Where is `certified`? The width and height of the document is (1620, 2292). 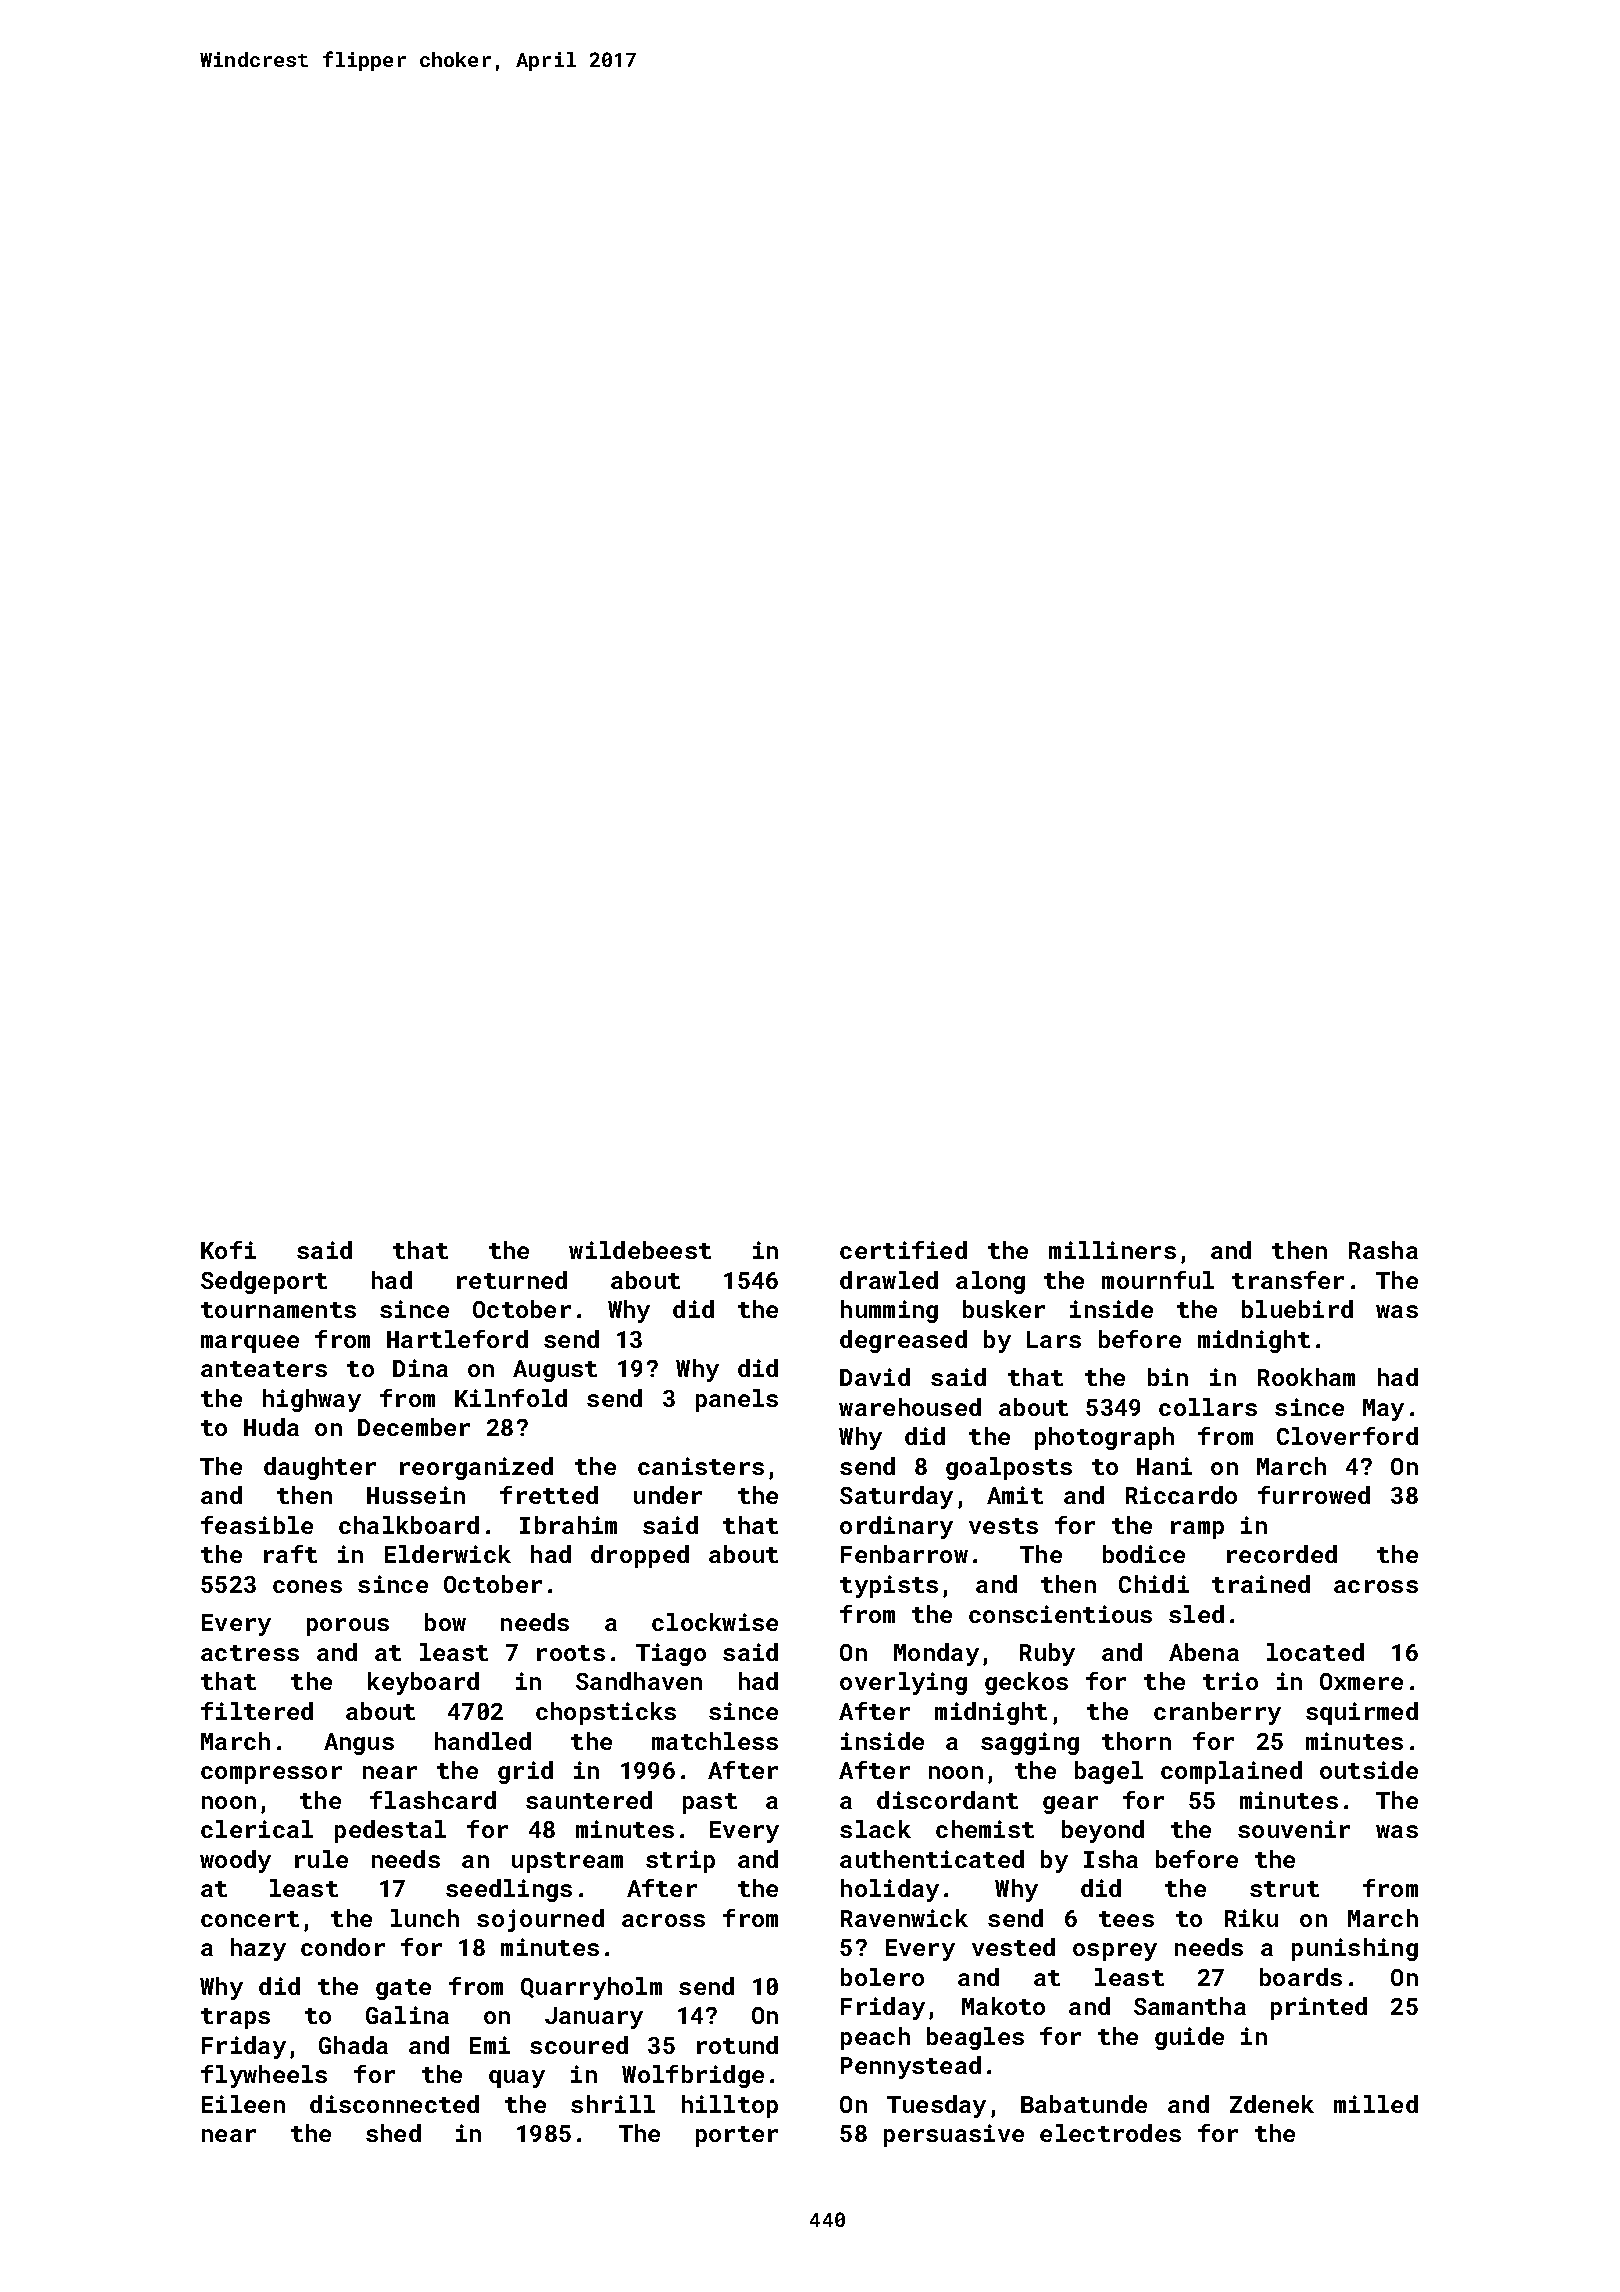
certified is located at coordinates (903, 1250).
